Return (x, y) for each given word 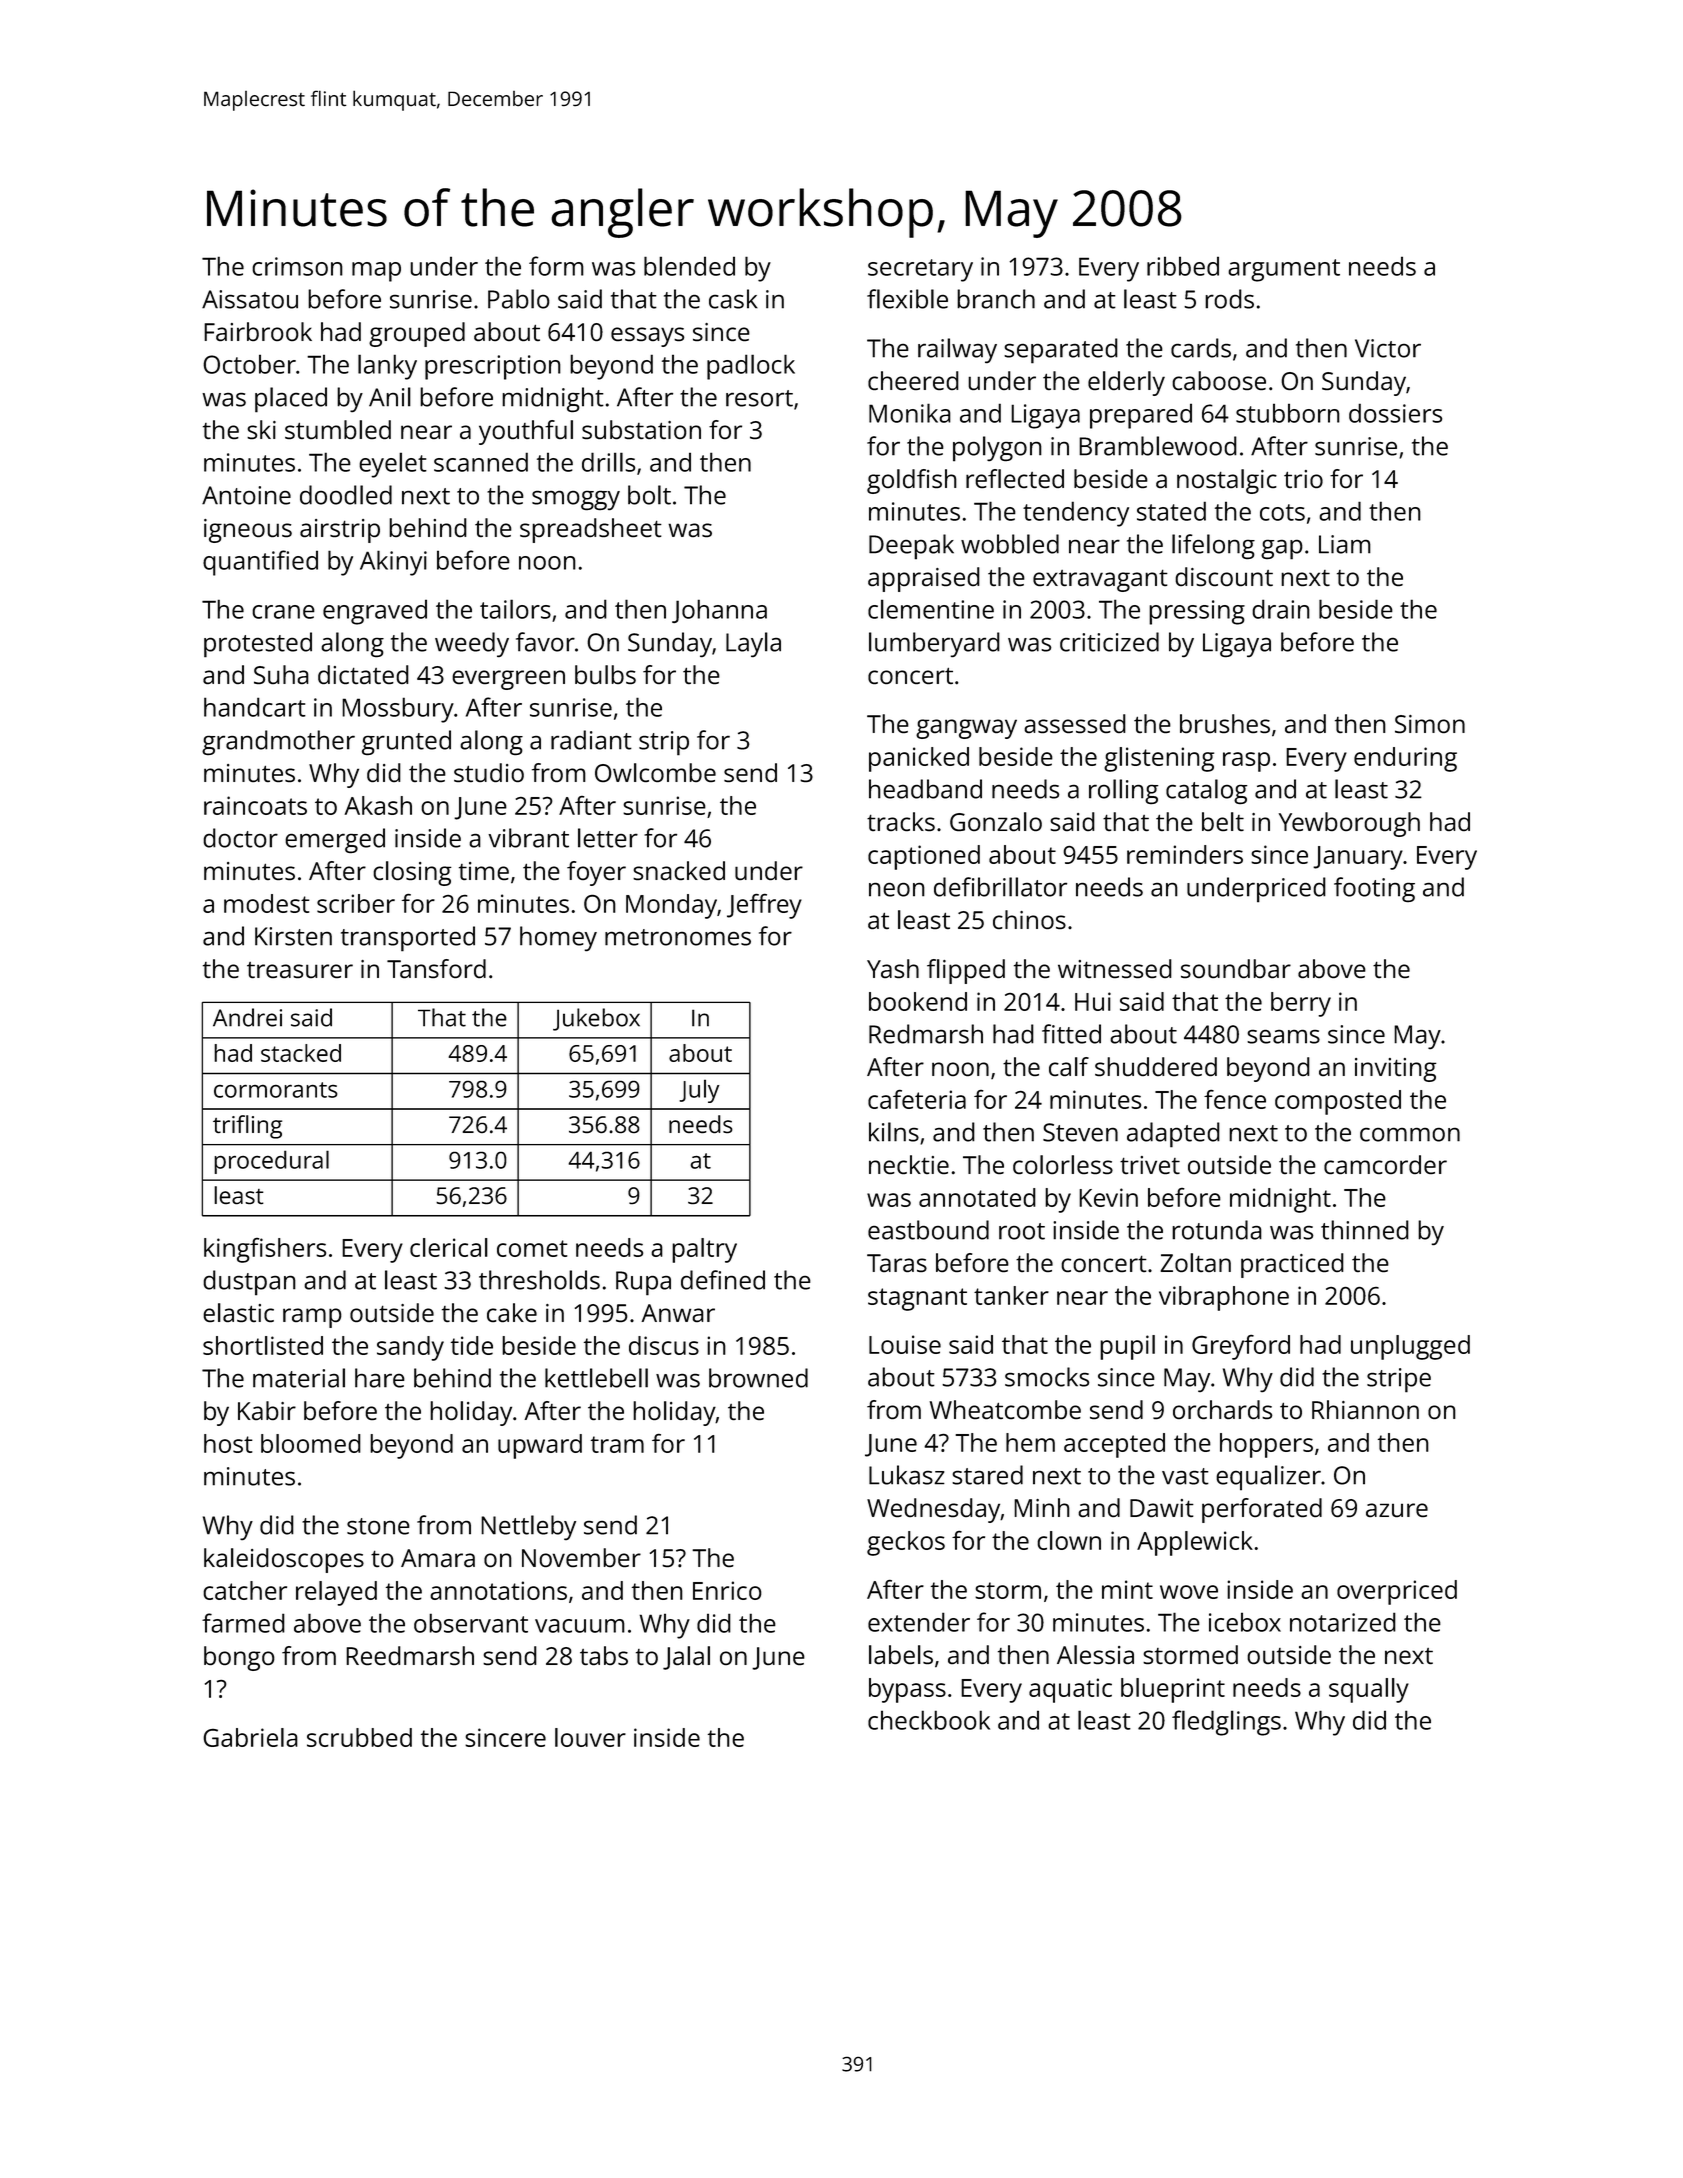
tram (617, 1444)
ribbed (1183, 266)
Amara (438, 1558)
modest (267, 903)
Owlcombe (655, 772)
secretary (920, 270)
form (556, 266)
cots (1282, 512)
